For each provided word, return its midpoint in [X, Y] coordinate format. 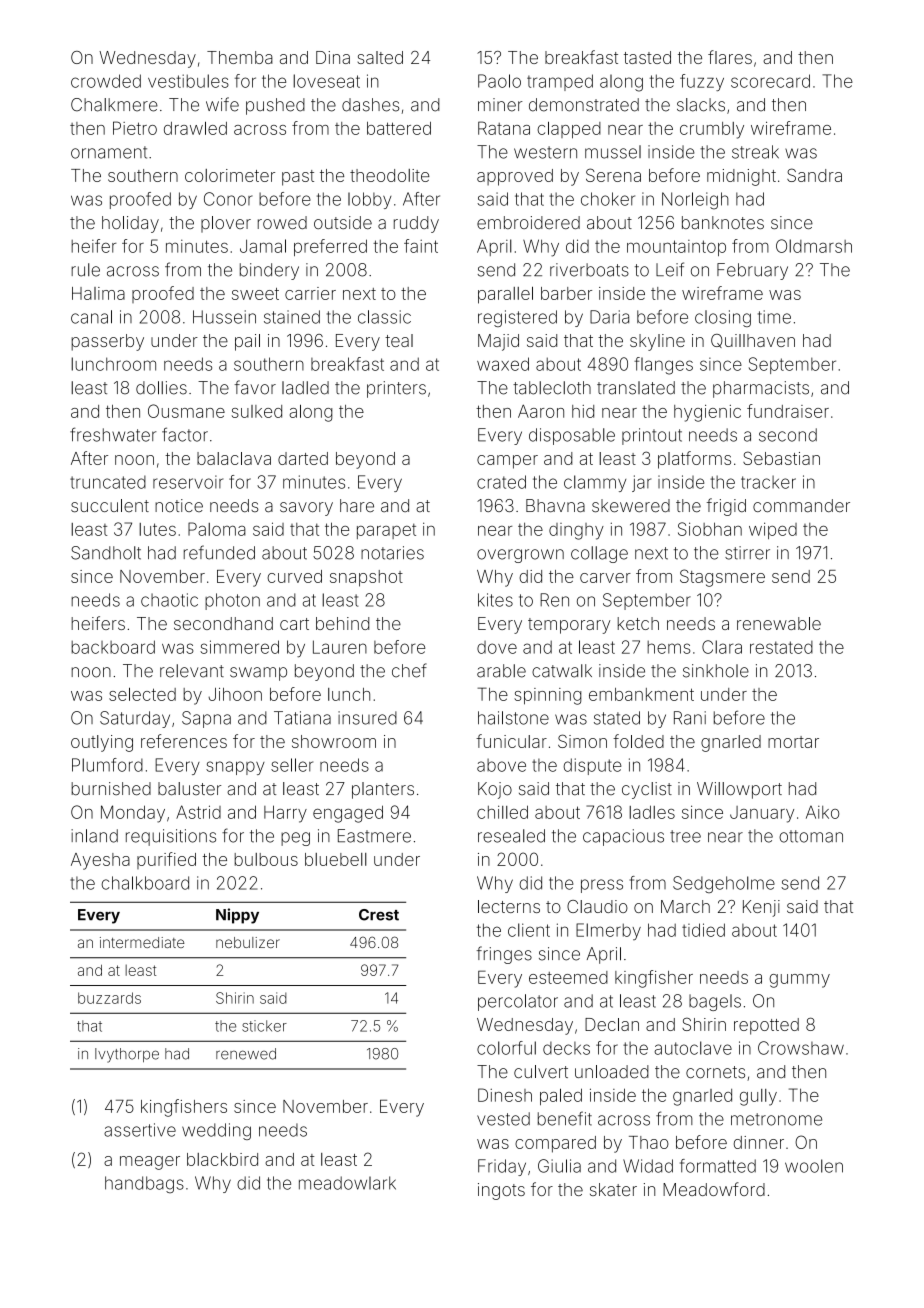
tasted [647, 57]
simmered [239, 647]
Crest [379, 915]
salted [380, 57]
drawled [195, 128]
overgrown [520, 556]
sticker [264, 1026]
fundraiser [788, 411]
